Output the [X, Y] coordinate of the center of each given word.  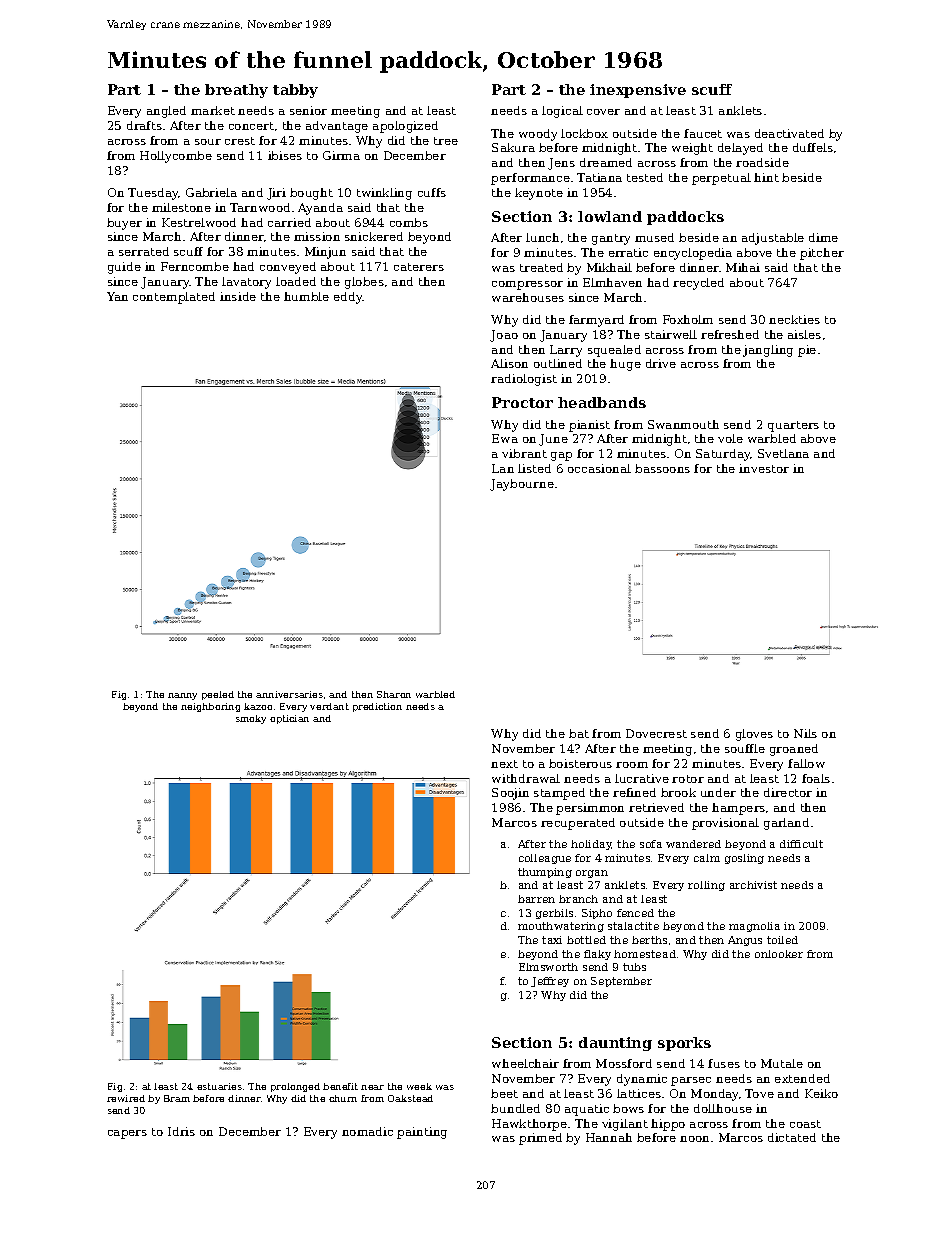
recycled [698, 284]
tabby [295, 91]
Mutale [782, 1063]
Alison [509, 363]
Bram [177, 1098]
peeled [218, 695]
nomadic [367, 1131]
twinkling [384, 194]
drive [661, 363]
